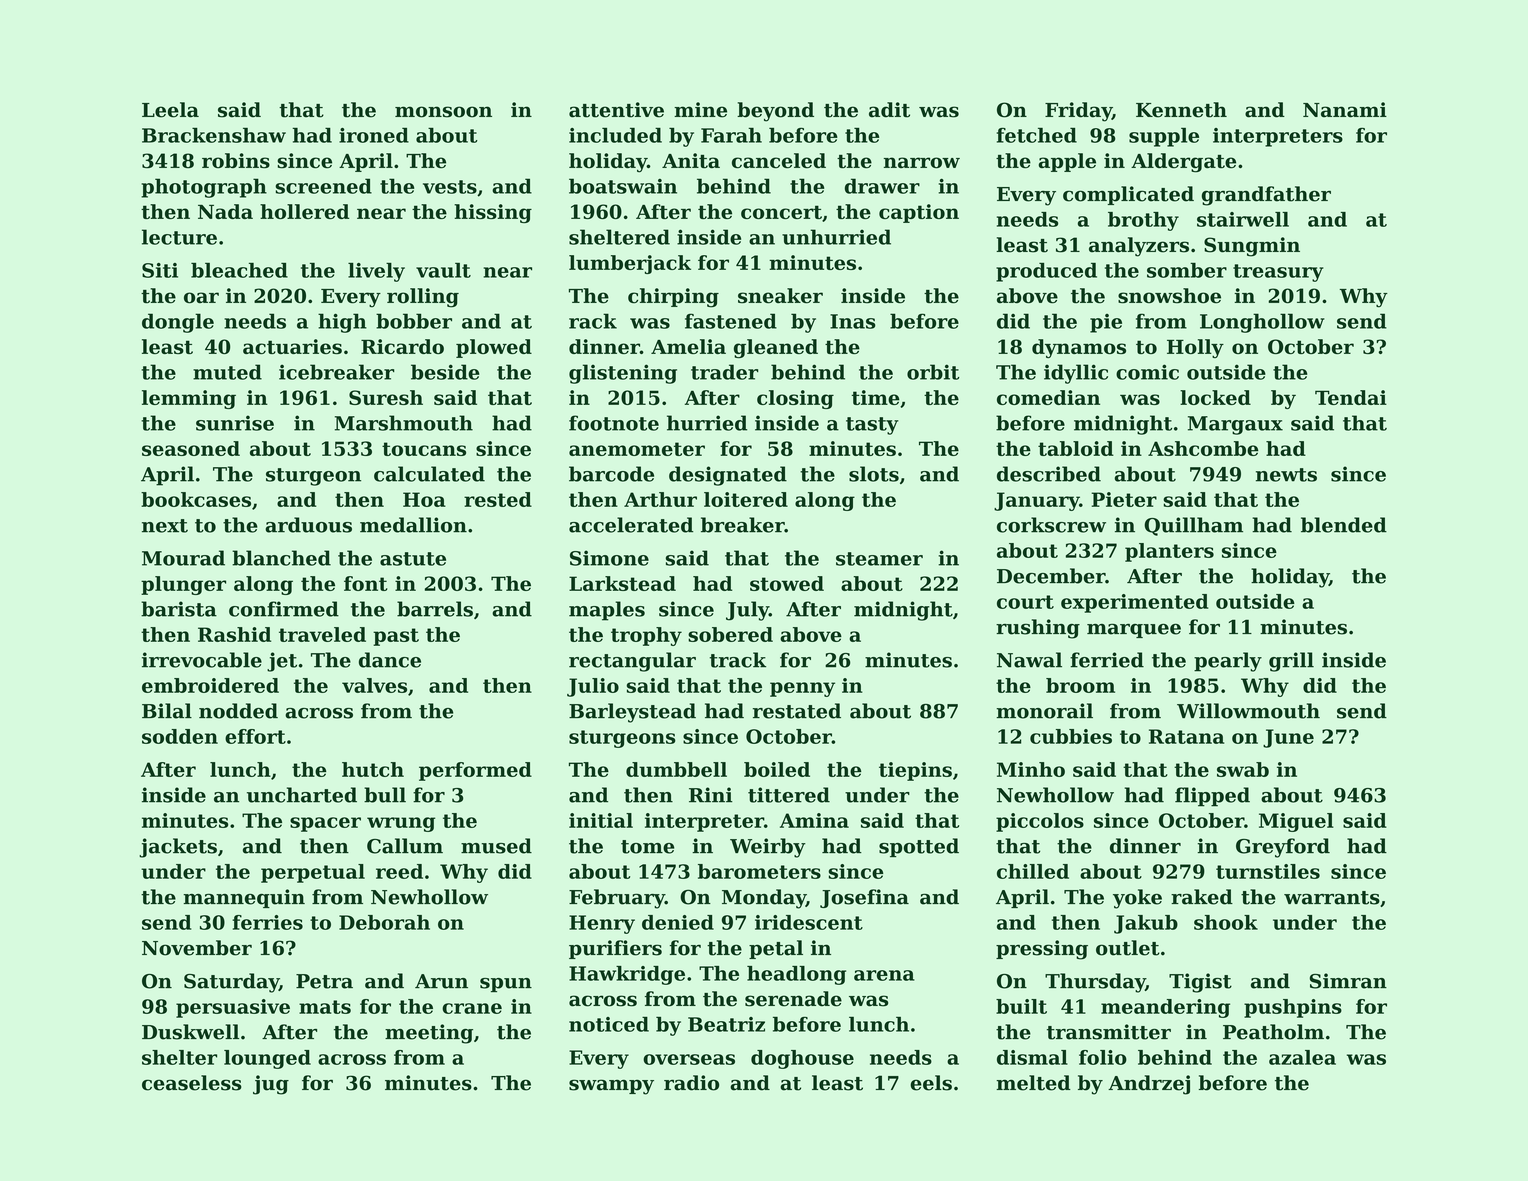 This screenshot has width=1528, height=1181. Describe the element at coordinates (170, 110) in the screenshot. I see `Leela` at that location.
